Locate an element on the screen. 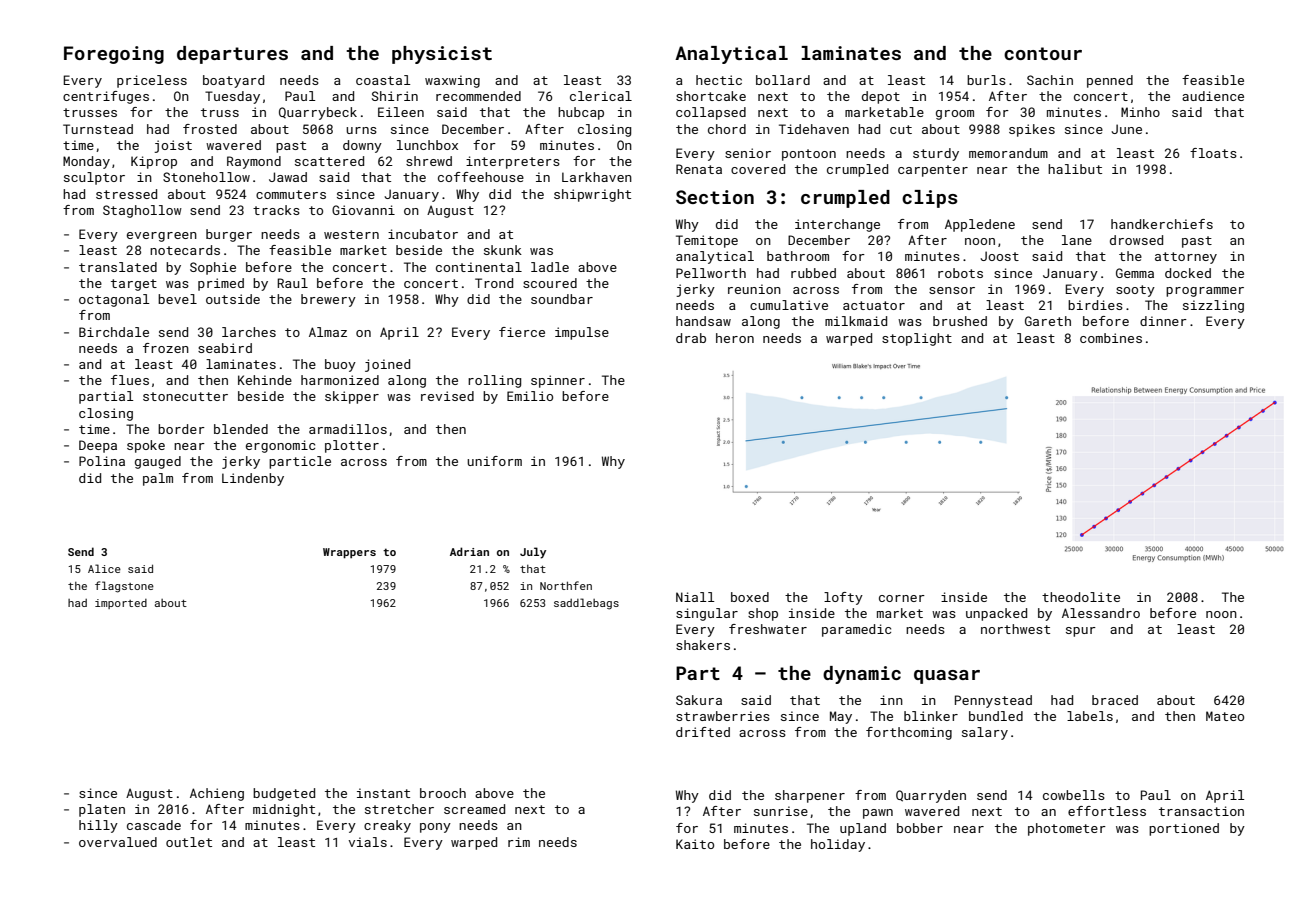  Foregoing is located at coordinates (114, 55).
